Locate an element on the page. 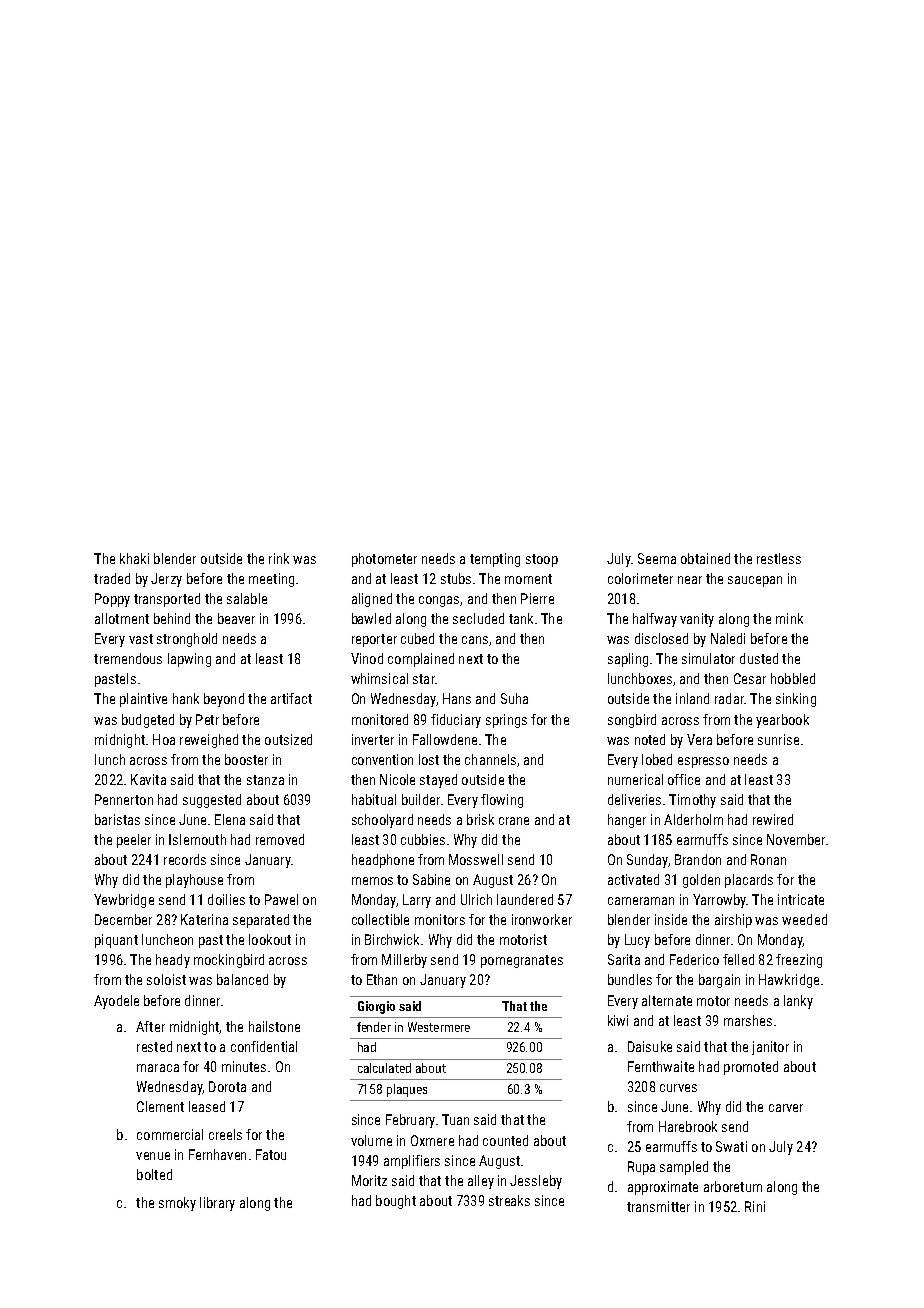 The width and height of the document is (924, 1308). fiduciary is located at coordinates (456, 721).
